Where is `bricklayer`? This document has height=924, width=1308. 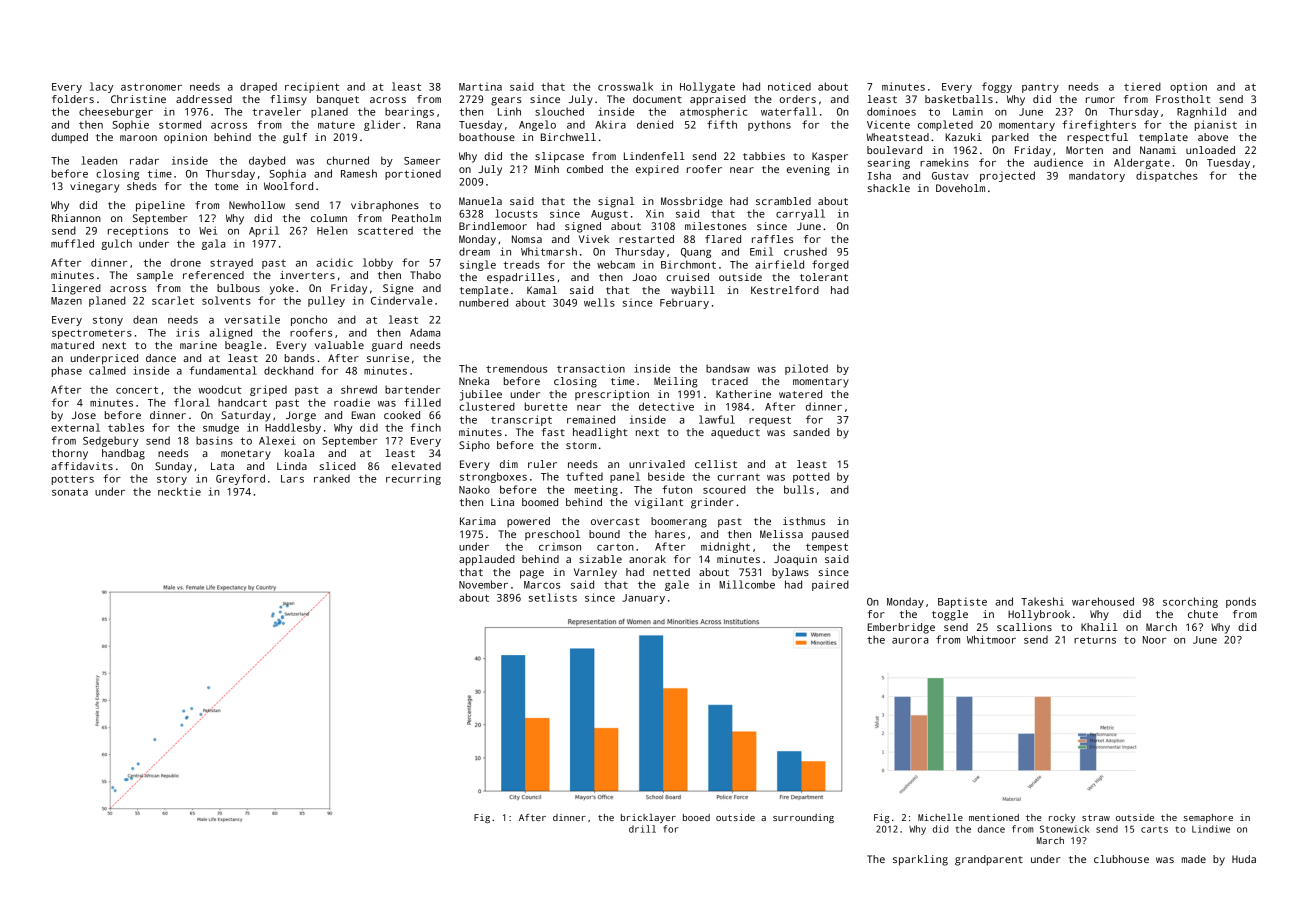
bricklayer is located at coordinates (648, 818).
